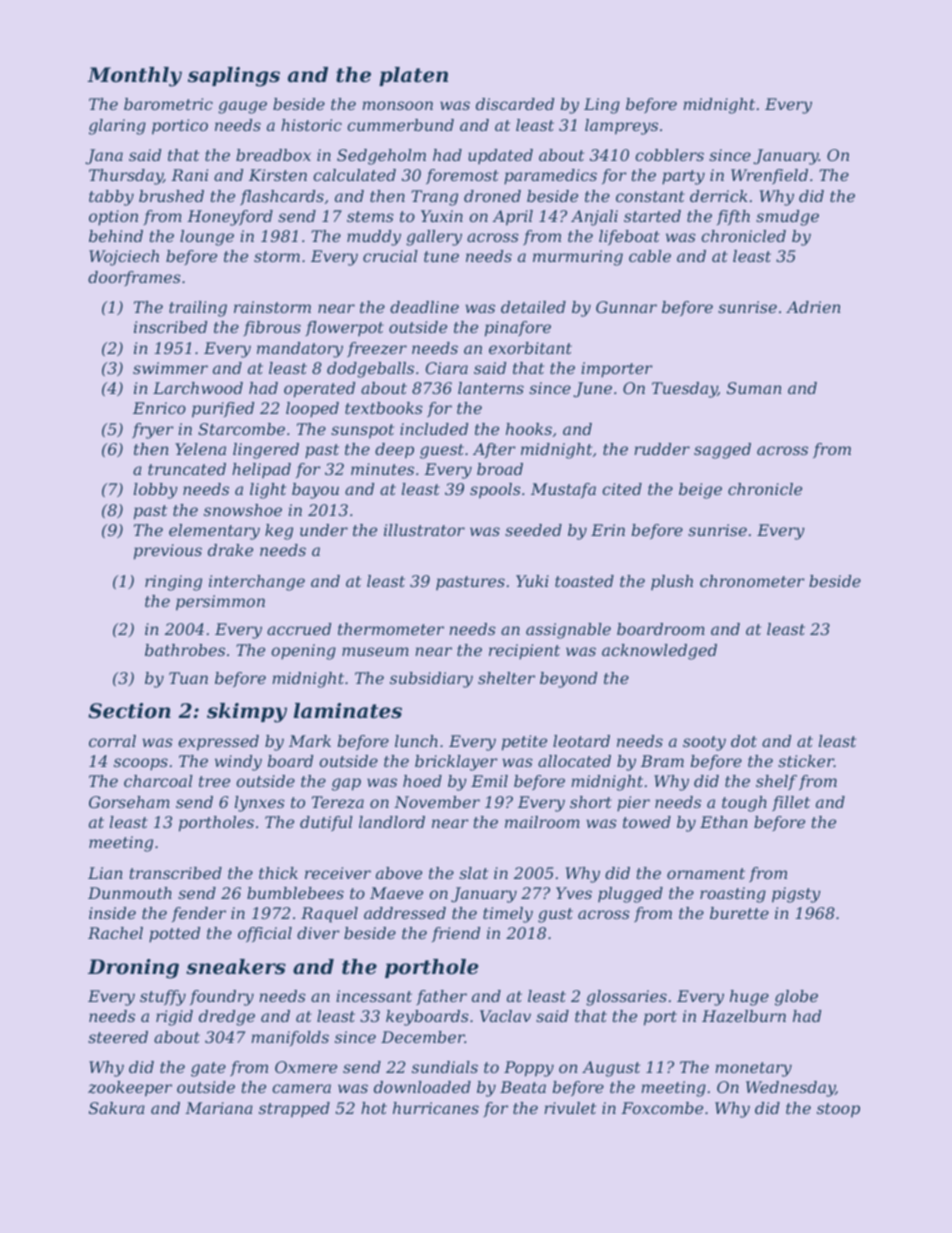 The width and height of the screenshot is (952, 1233). I want to click on scoops, so click(141, 764).
